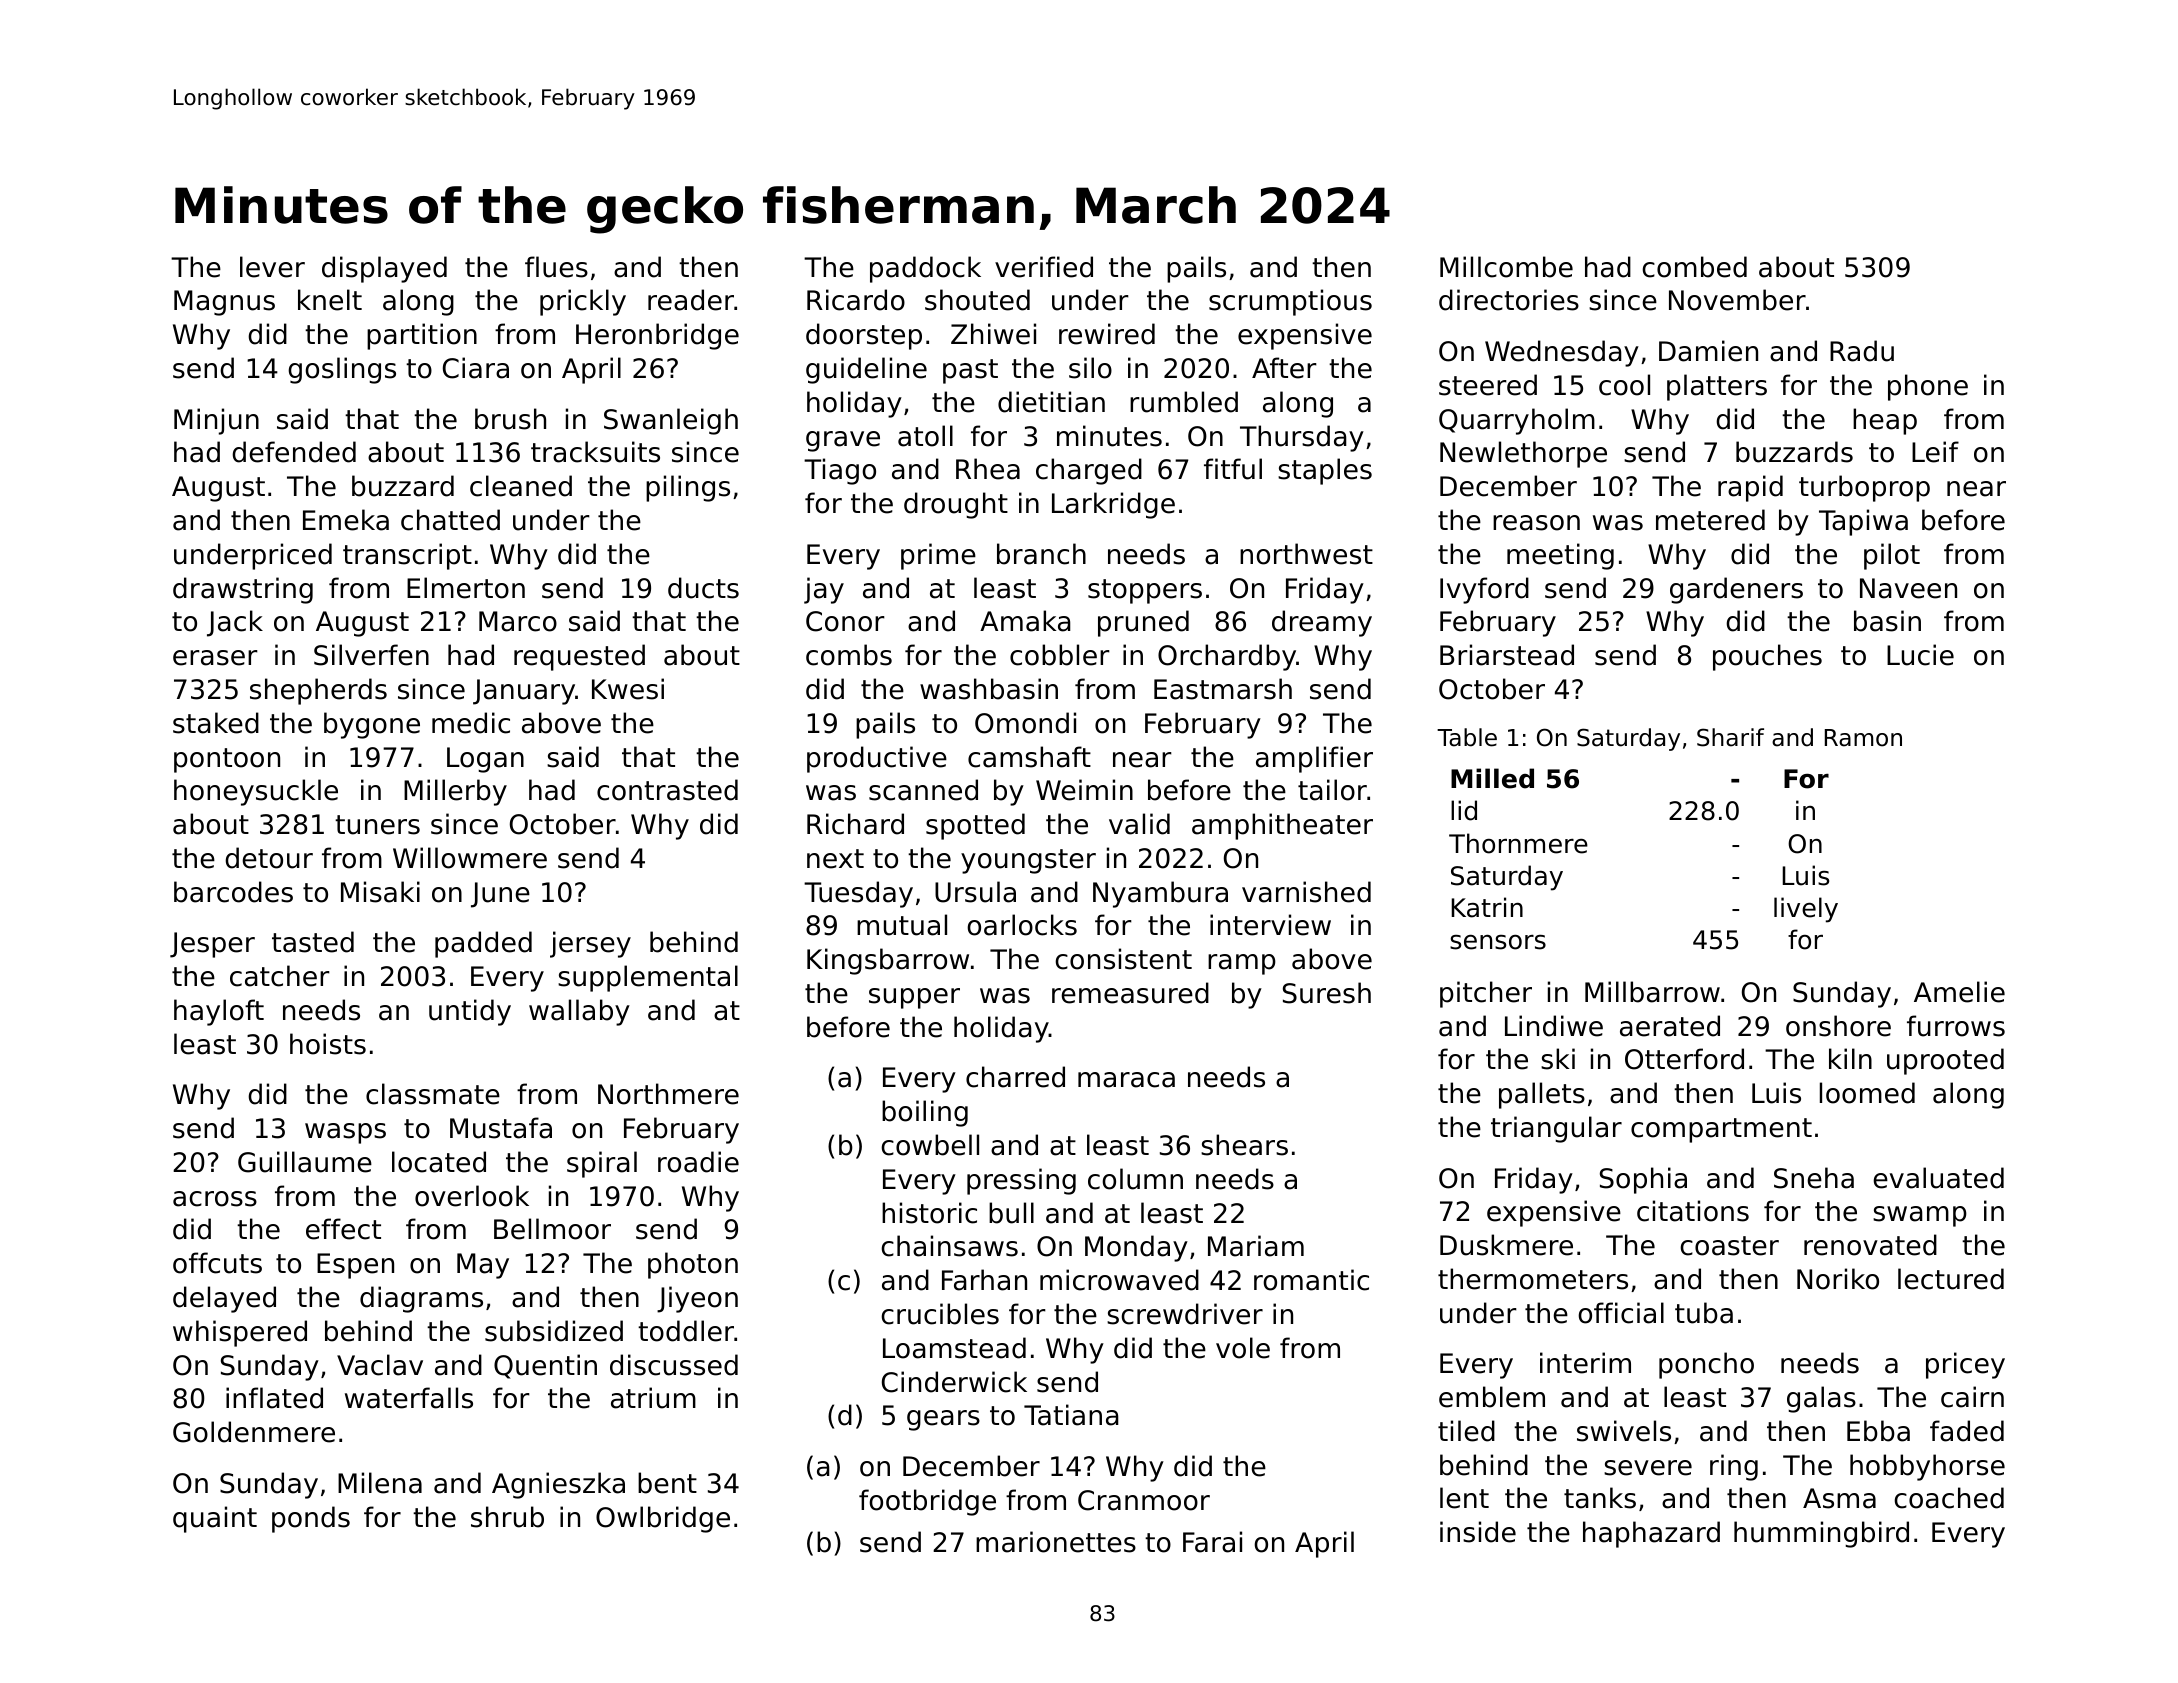 Image resolution: width=2178 pixels, height=1683 pixels. Describe the element at coordinates (940, 1314) in the page. I see `crucibles` at that location.
